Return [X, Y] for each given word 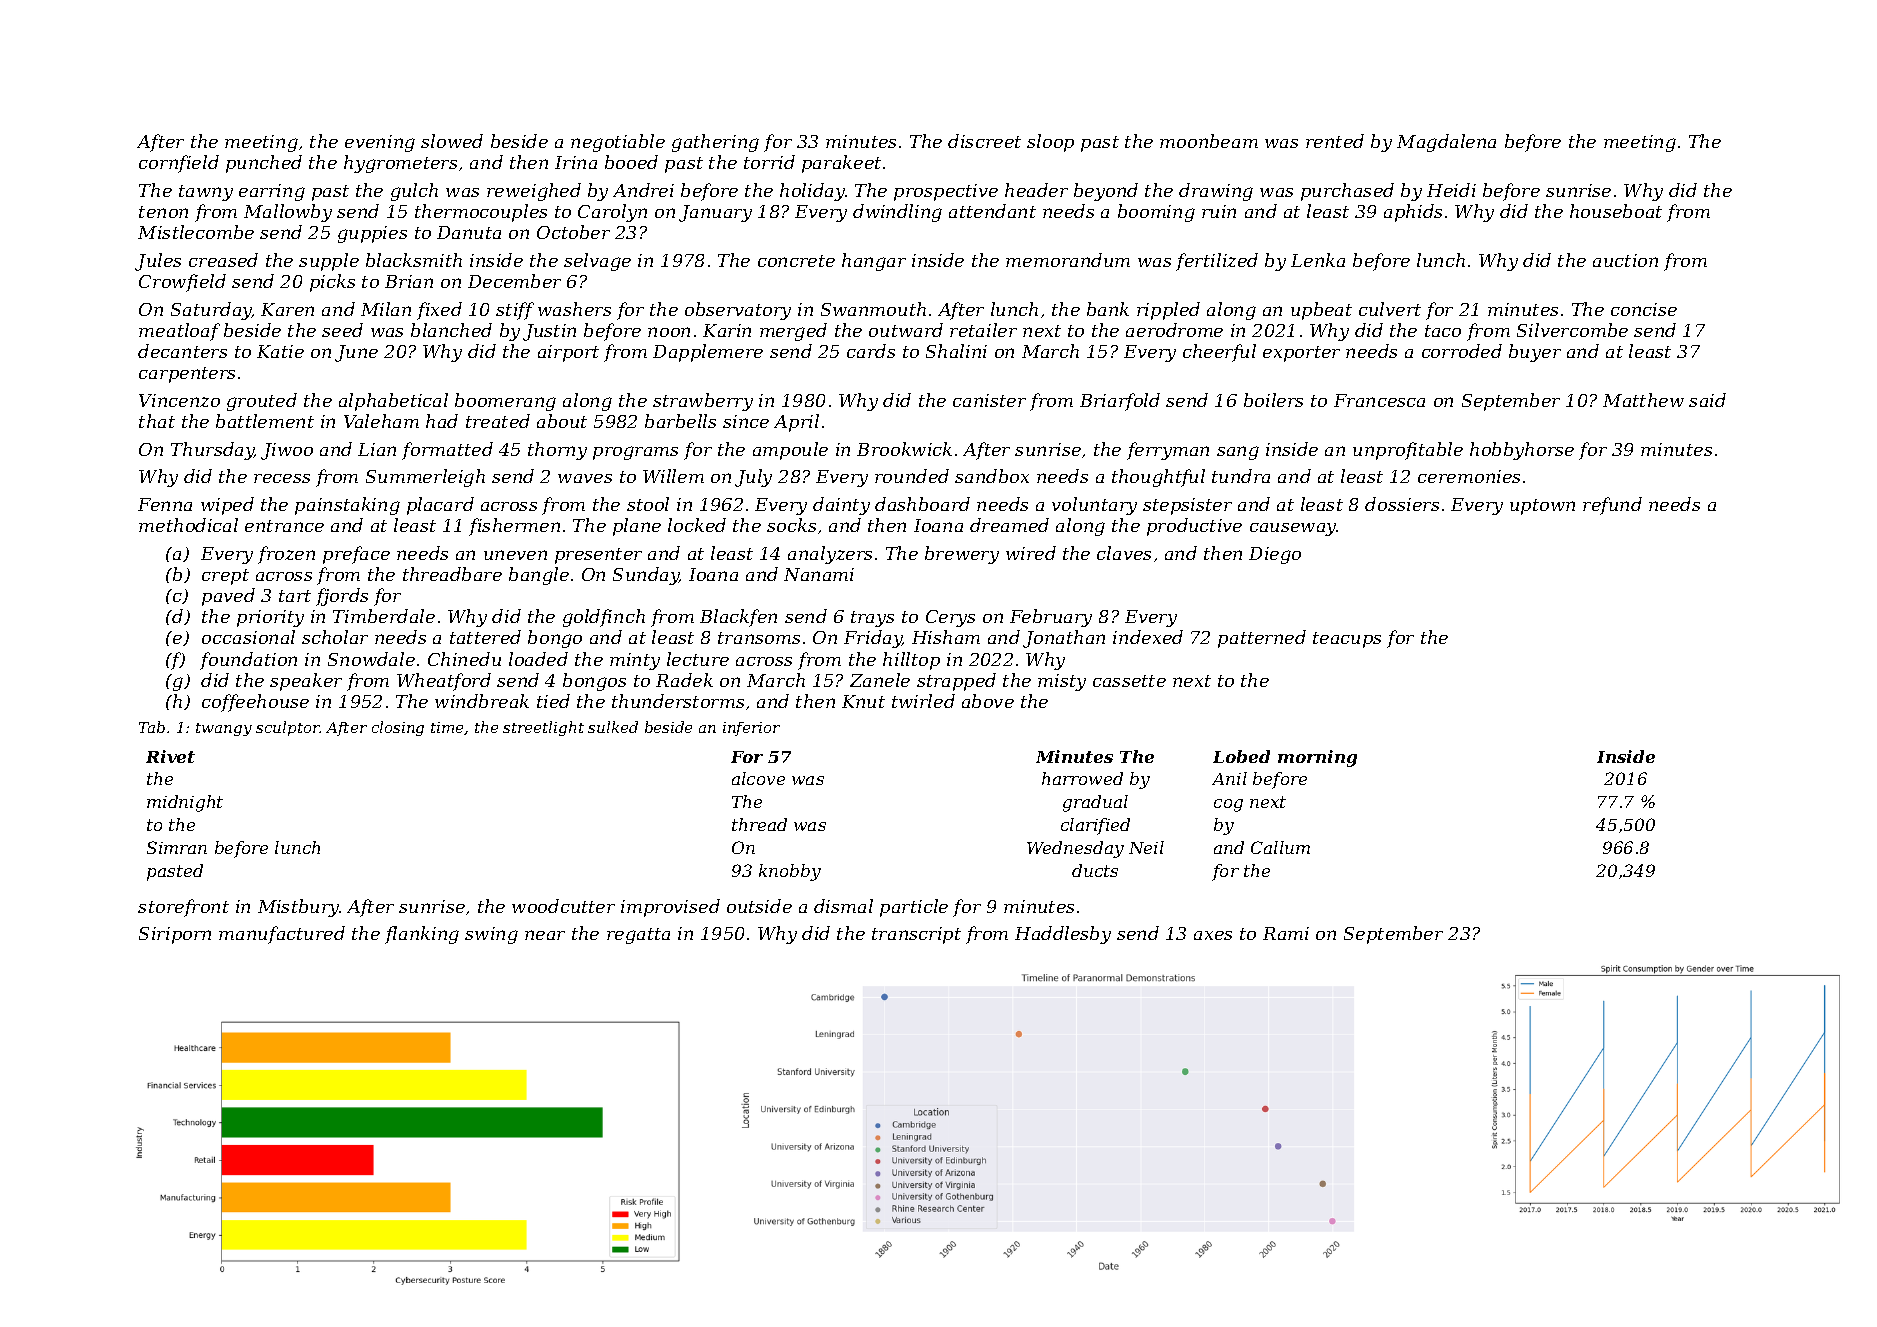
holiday [812, 192]
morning [1317, 758]
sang [1238, 453]
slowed [452, 141]
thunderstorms [678, 701]
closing [398, 728]
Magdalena [1446, 143]
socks [791, 525]
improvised [670, 908]
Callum [1280, 847]
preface [356, 555]
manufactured [282, 935]
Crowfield [182, 283]
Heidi [1451, 190]
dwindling [897, 213]
